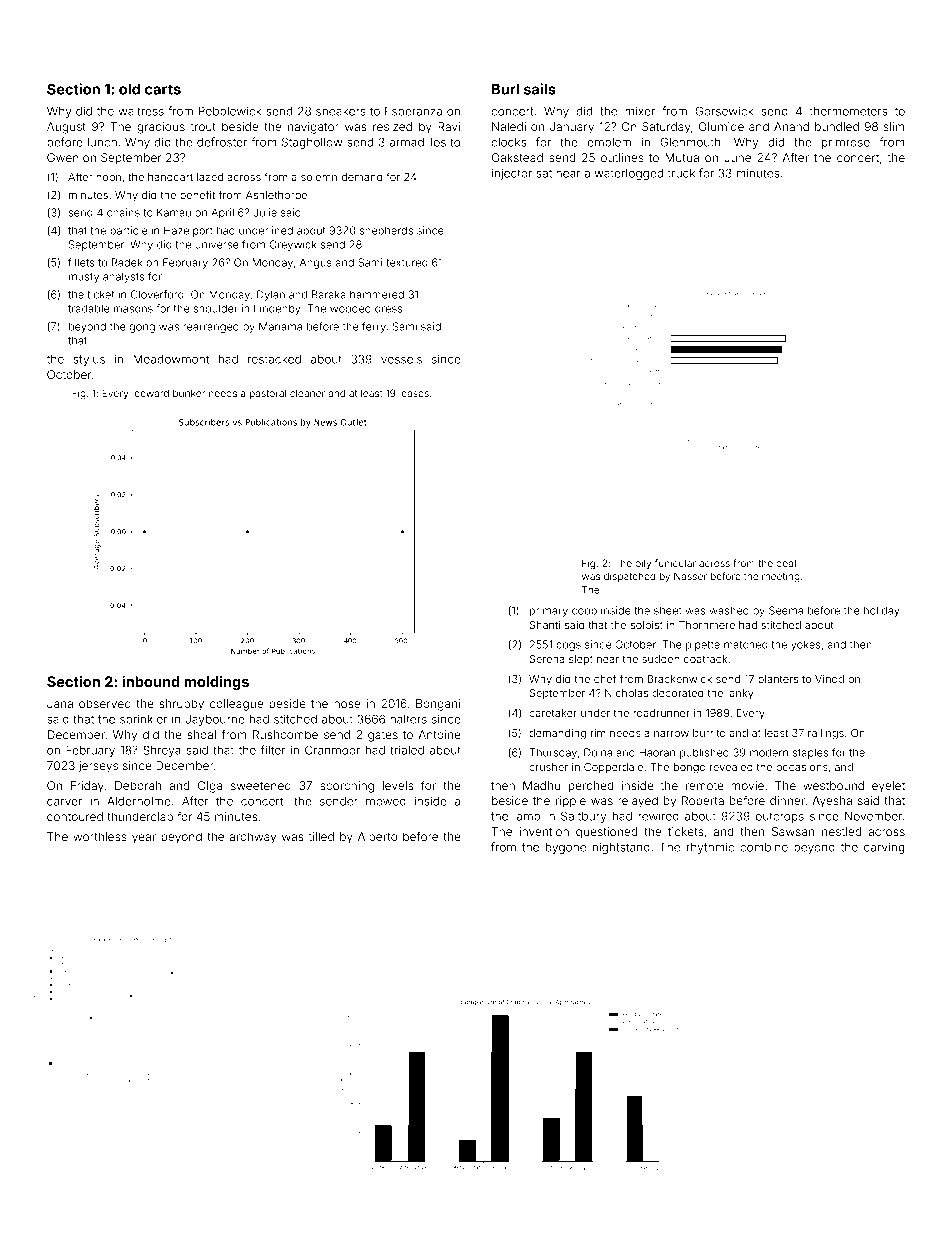 This page has height=1233, width=952. What do you see at coordinates (781, 577) in the page?
I see `meeting` at bounding box center [781, 577].
